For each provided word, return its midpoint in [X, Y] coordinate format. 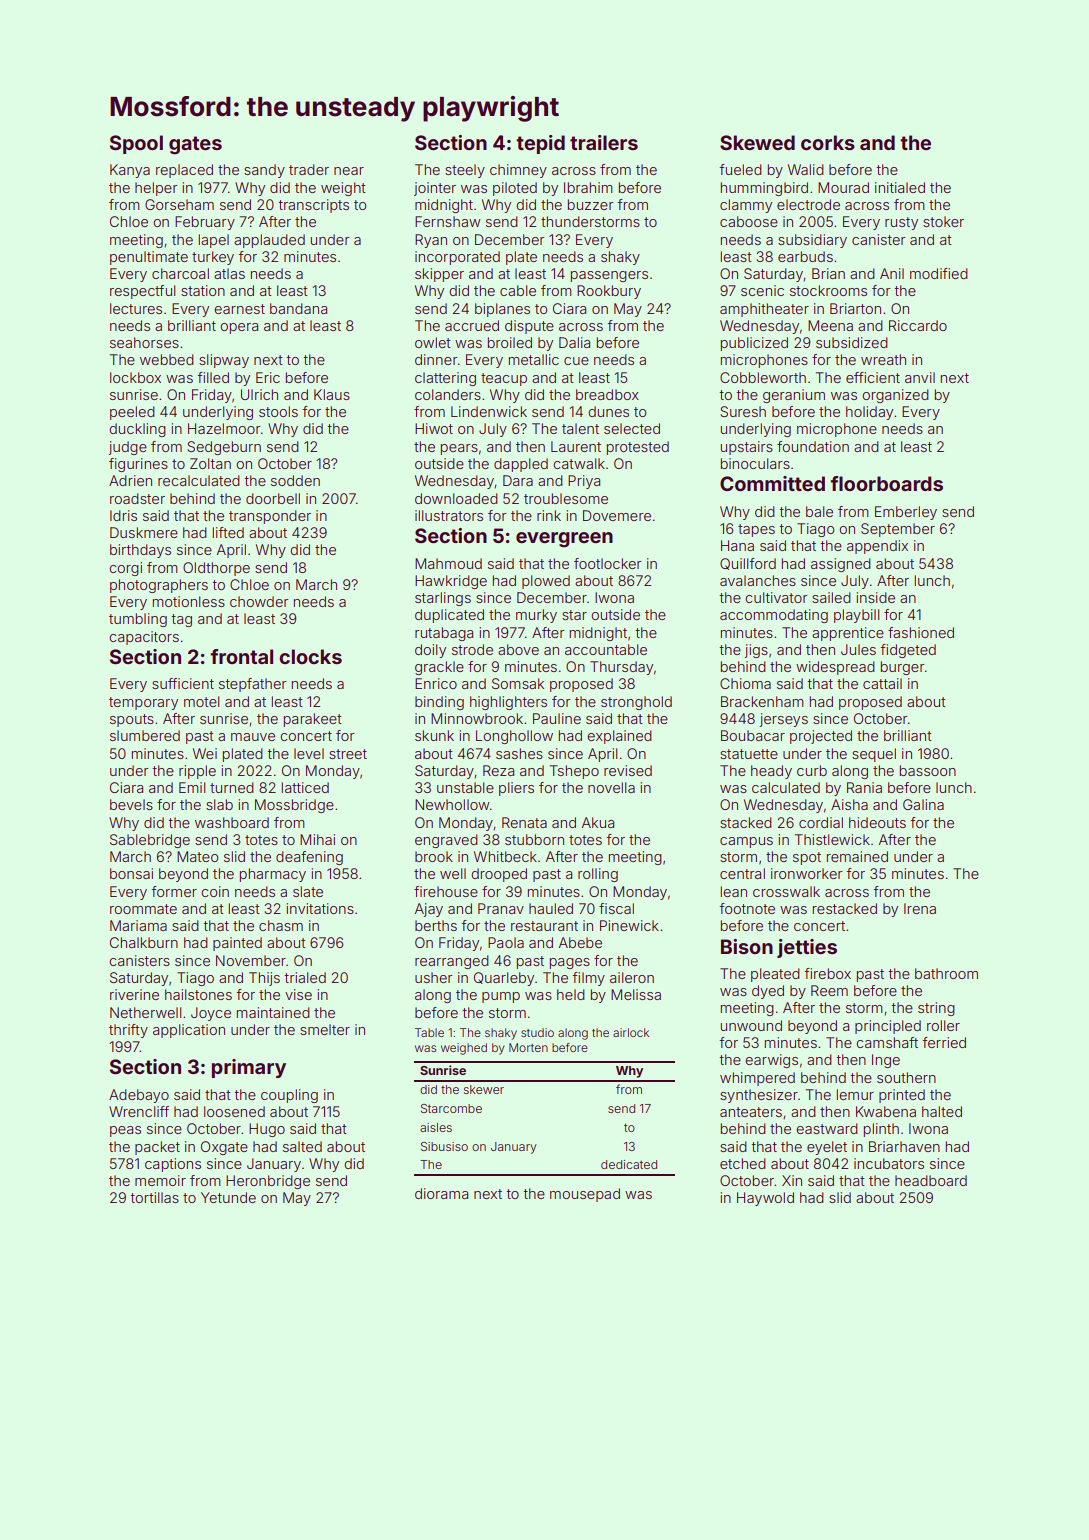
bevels [131, 804]
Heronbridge [268, 1182]
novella [611, 787]
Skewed [757, 142]
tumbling [138, 620]
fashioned [921, 632]
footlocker [607, 563]
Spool [136, 144]
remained [857, 856]
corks [828, 142]
